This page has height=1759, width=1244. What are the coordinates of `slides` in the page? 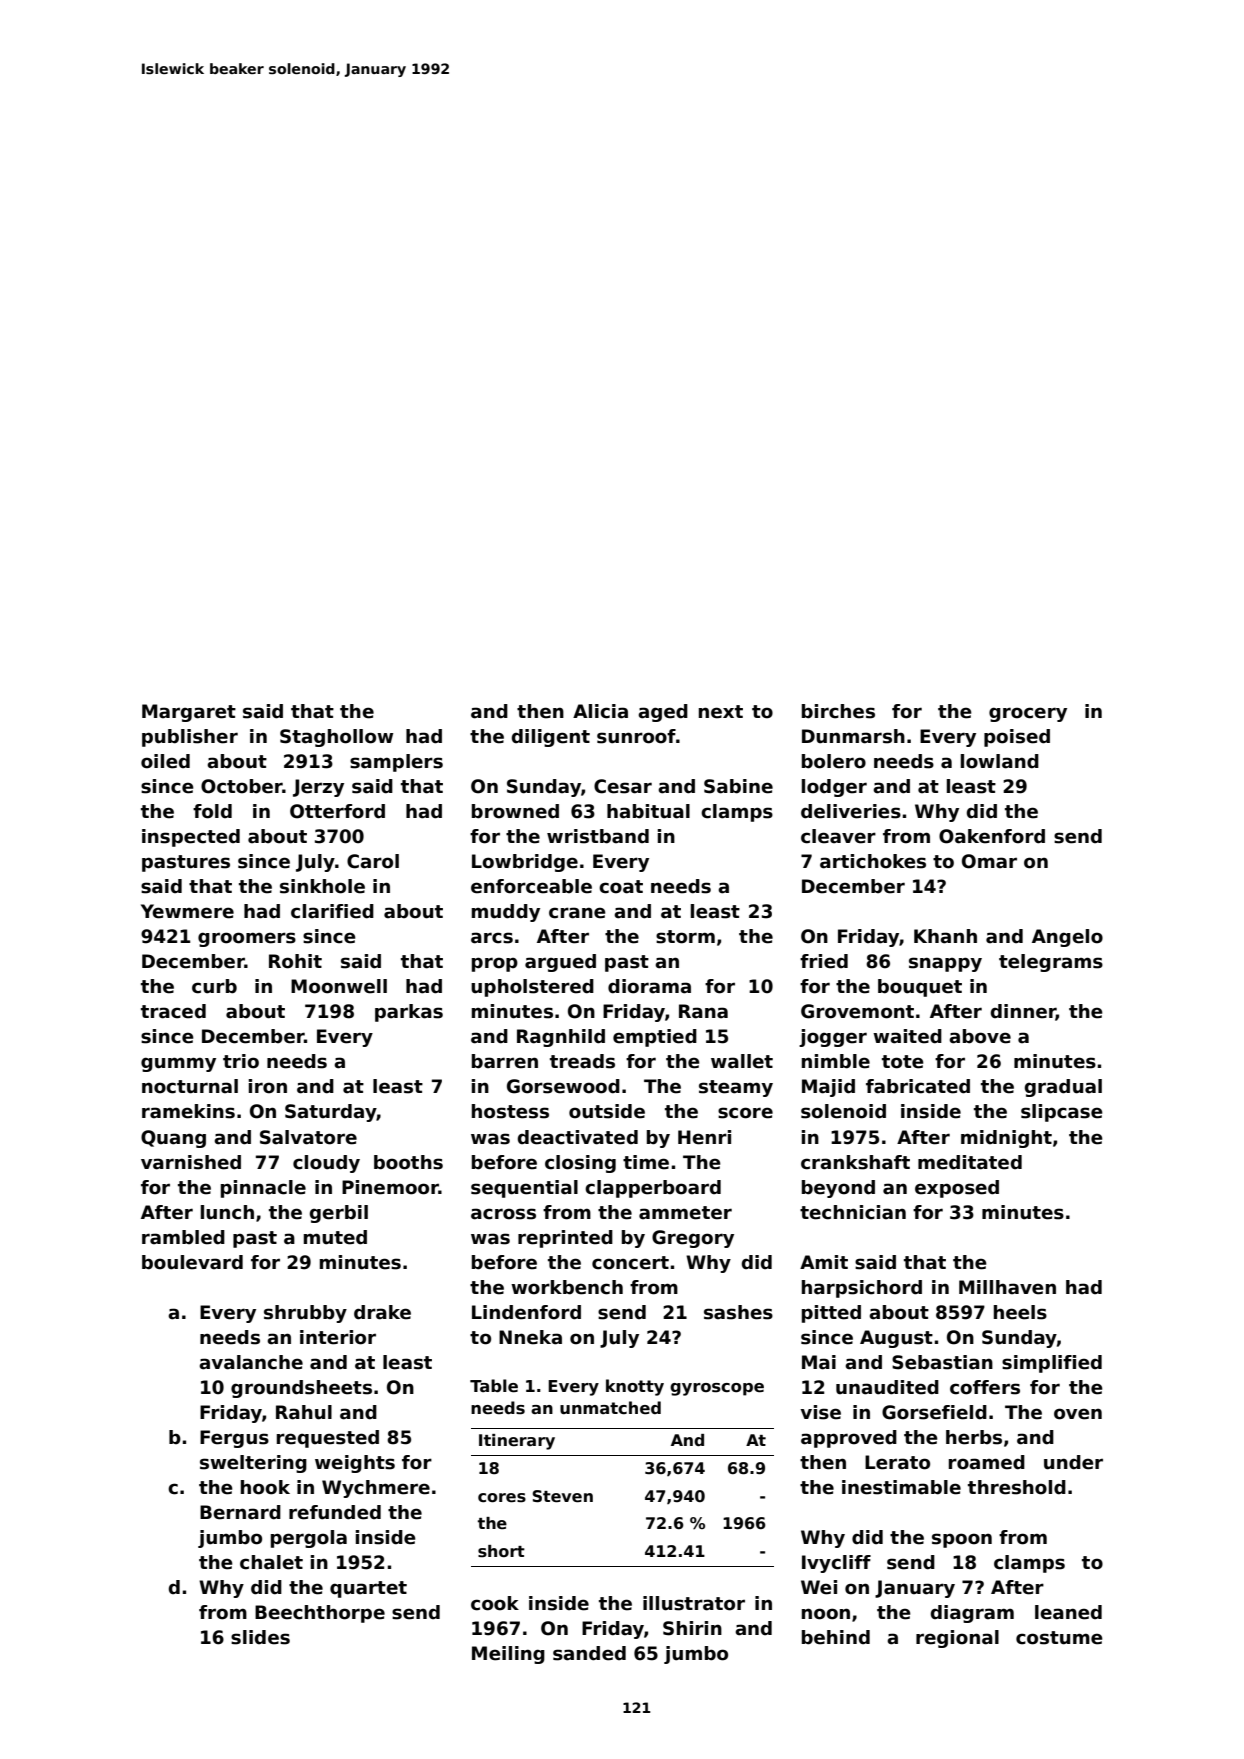 It's located at (260, 1637).
